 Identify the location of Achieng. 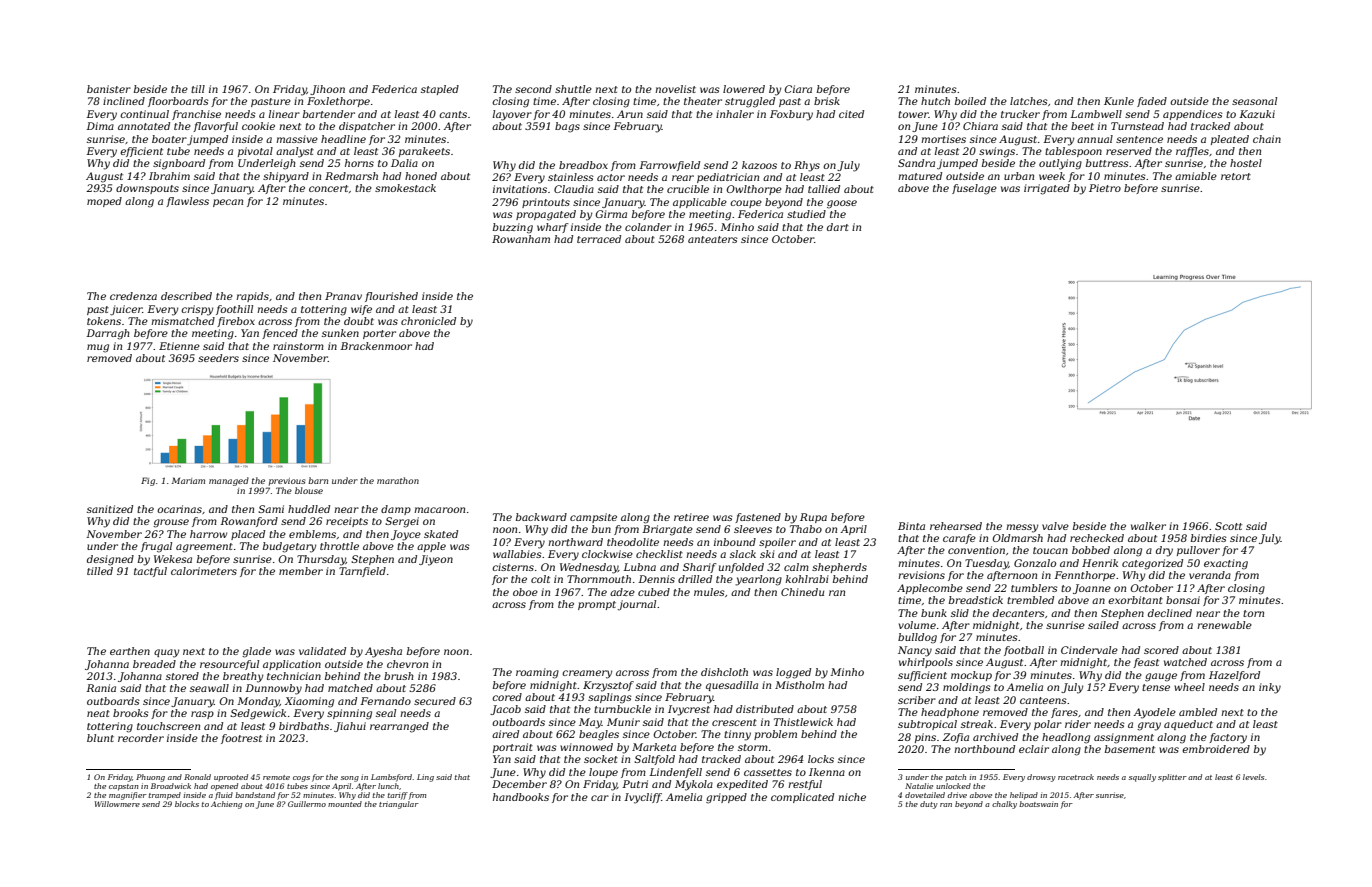
(226, 805).
